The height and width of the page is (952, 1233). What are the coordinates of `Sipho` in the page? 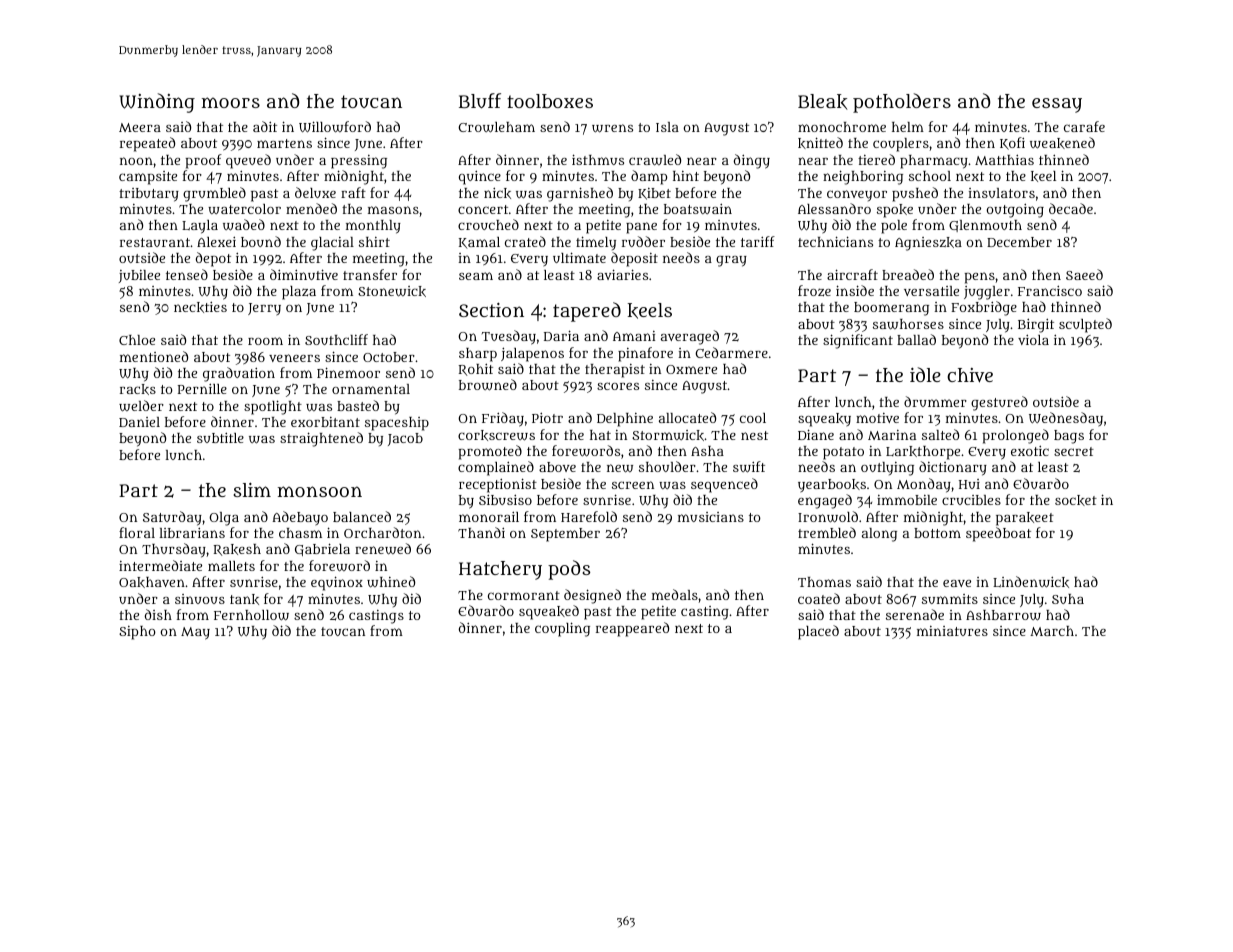 It's located at (137, 633).
